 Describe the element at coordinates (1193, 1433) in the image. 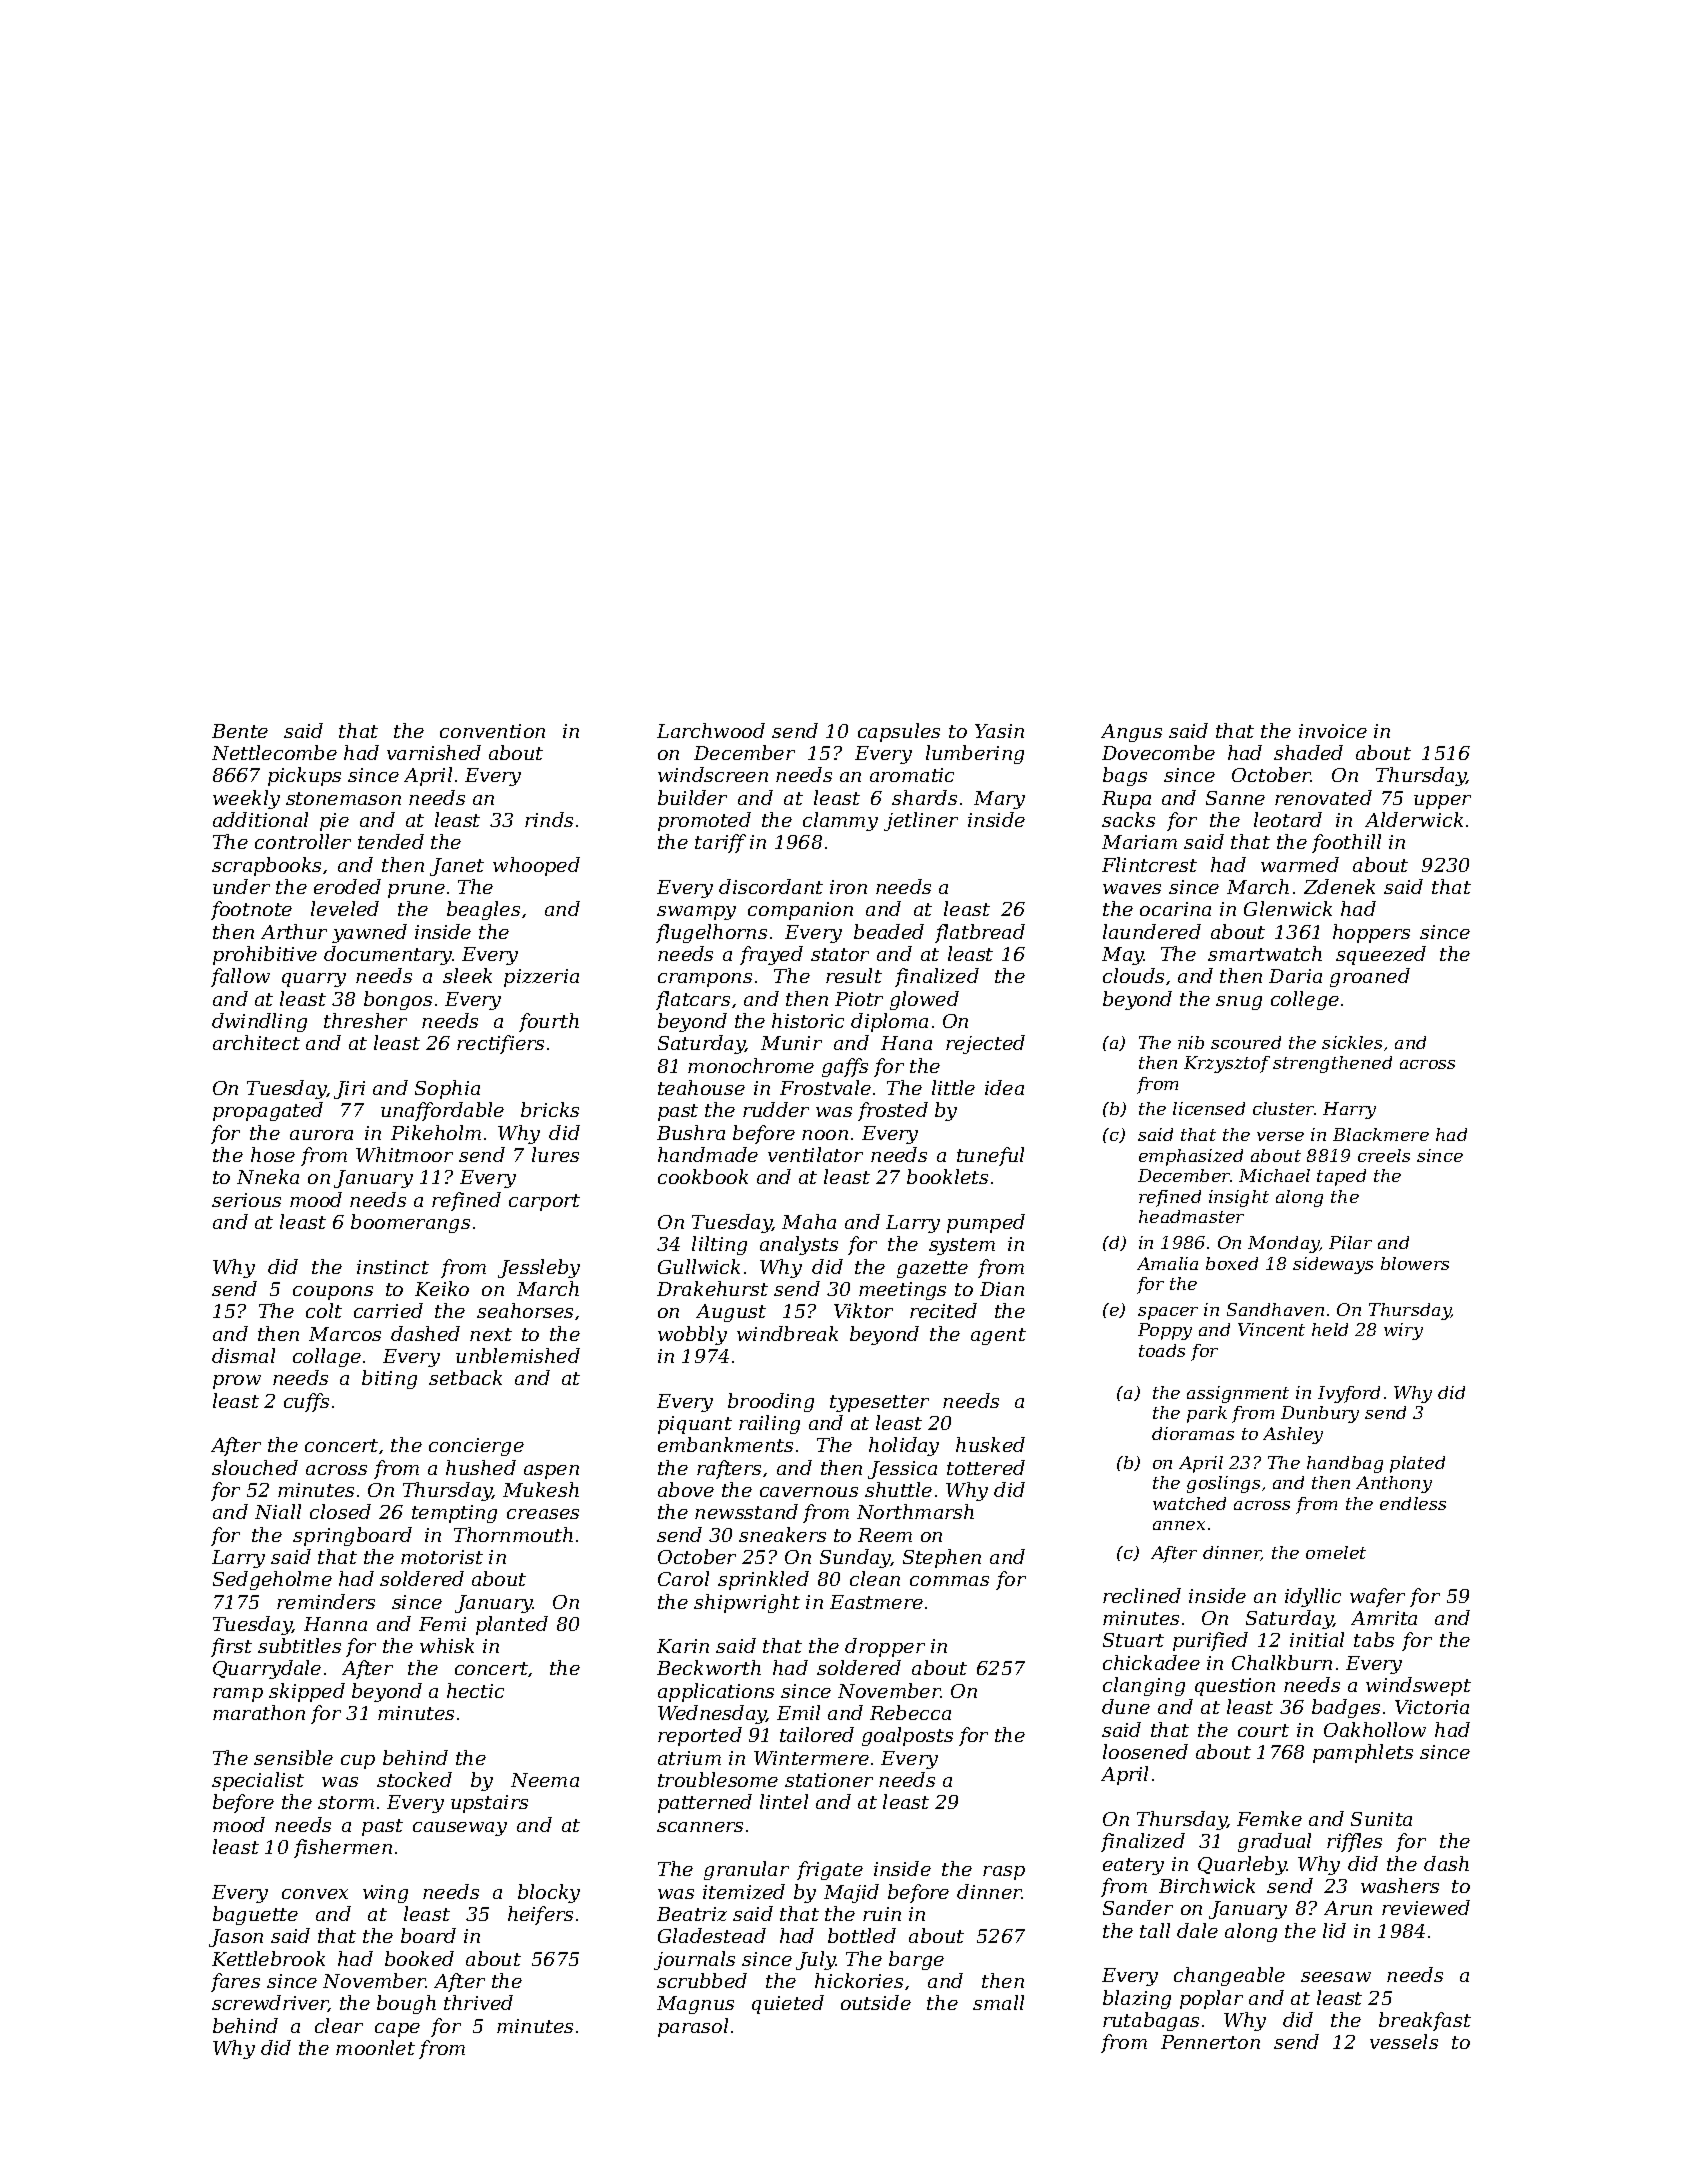

I see `dioramas` at that location.
